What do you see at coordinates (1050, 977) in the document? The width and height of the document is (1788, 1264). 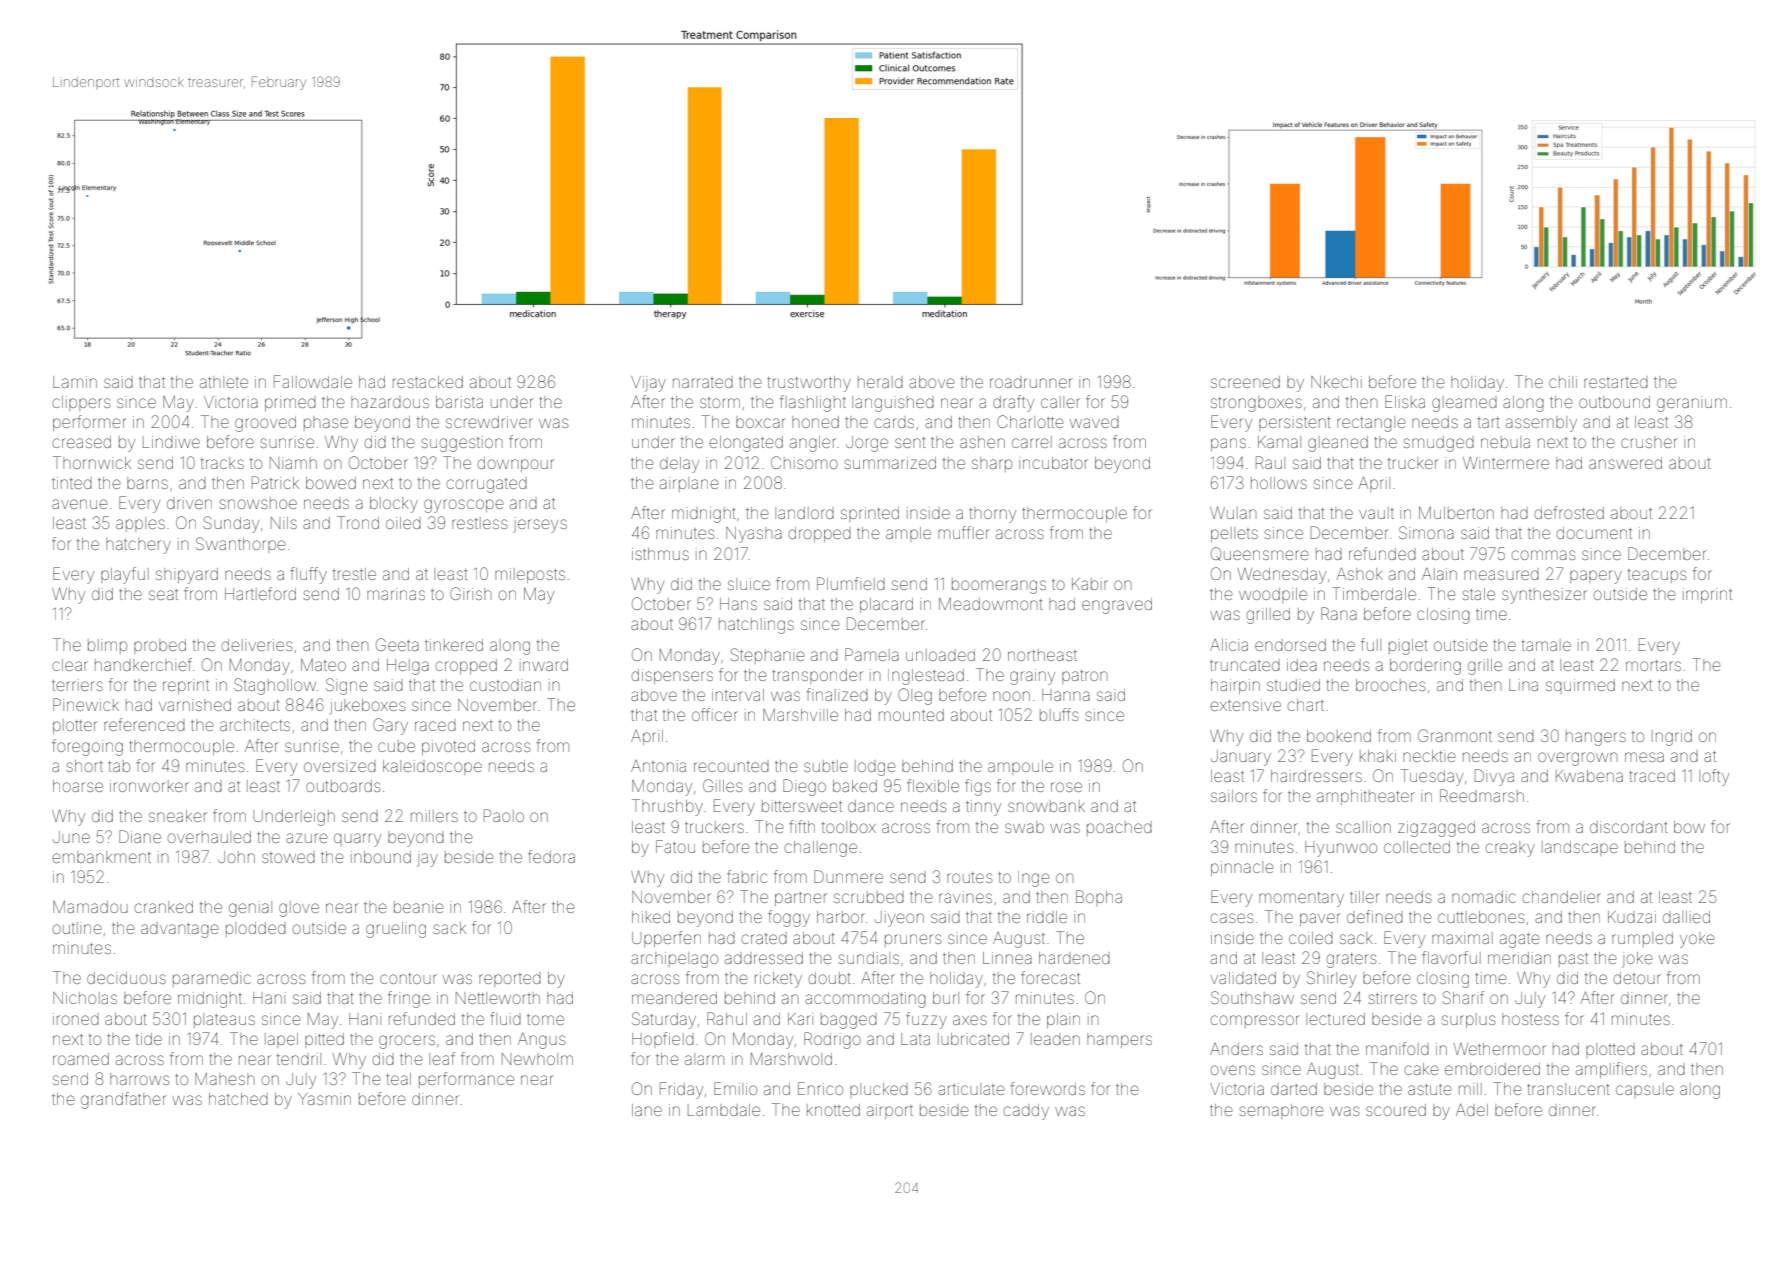 I see `forecast` at bounding box center [1050, 977].
